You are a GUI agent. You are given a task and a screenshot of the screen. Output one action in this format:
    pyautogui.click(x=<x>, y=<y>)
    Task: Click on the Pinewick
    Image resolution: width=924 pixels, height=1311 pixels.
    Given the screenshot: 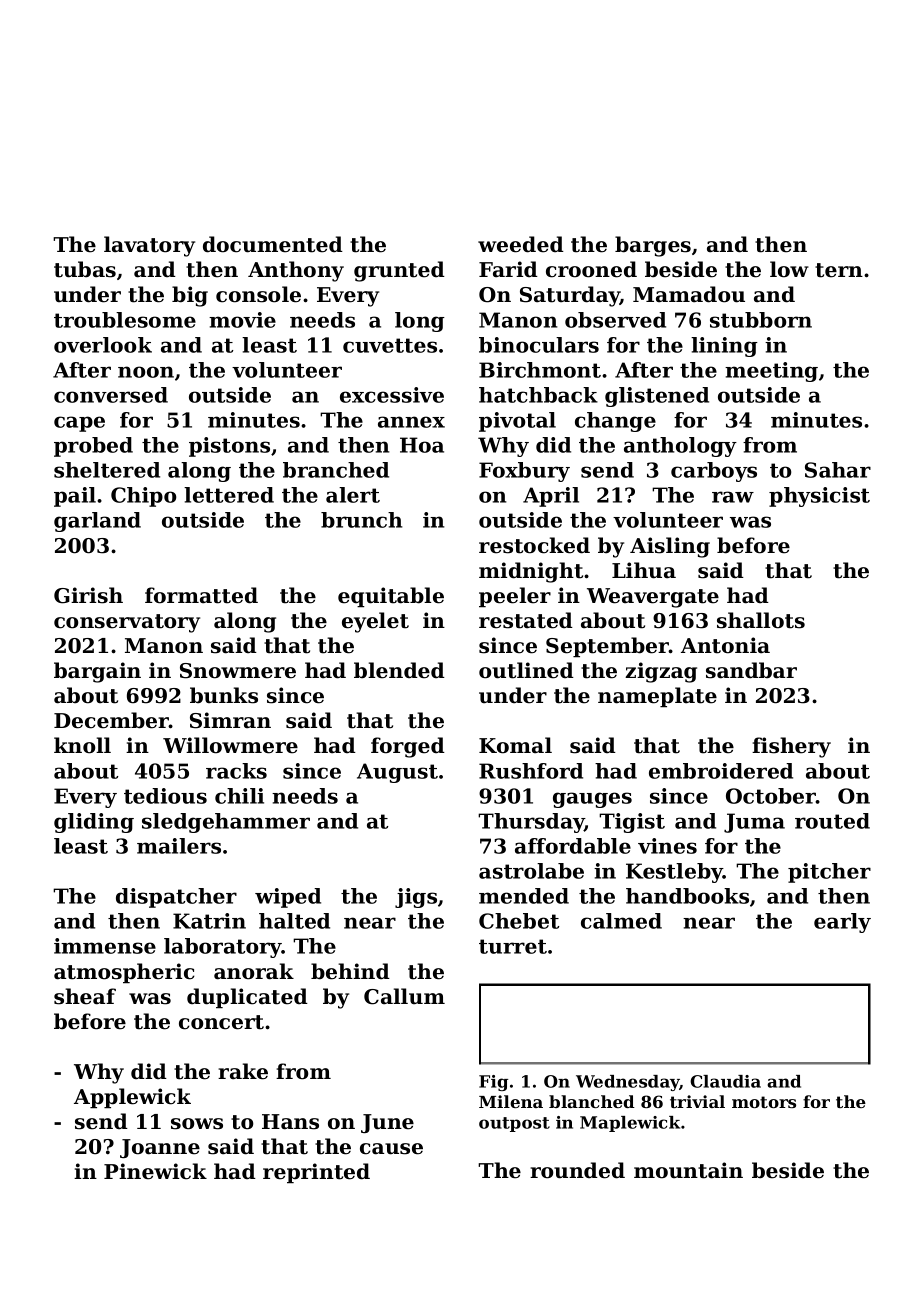 What is the action you would take?
    pyautogui.click(x=155, y=1171)
